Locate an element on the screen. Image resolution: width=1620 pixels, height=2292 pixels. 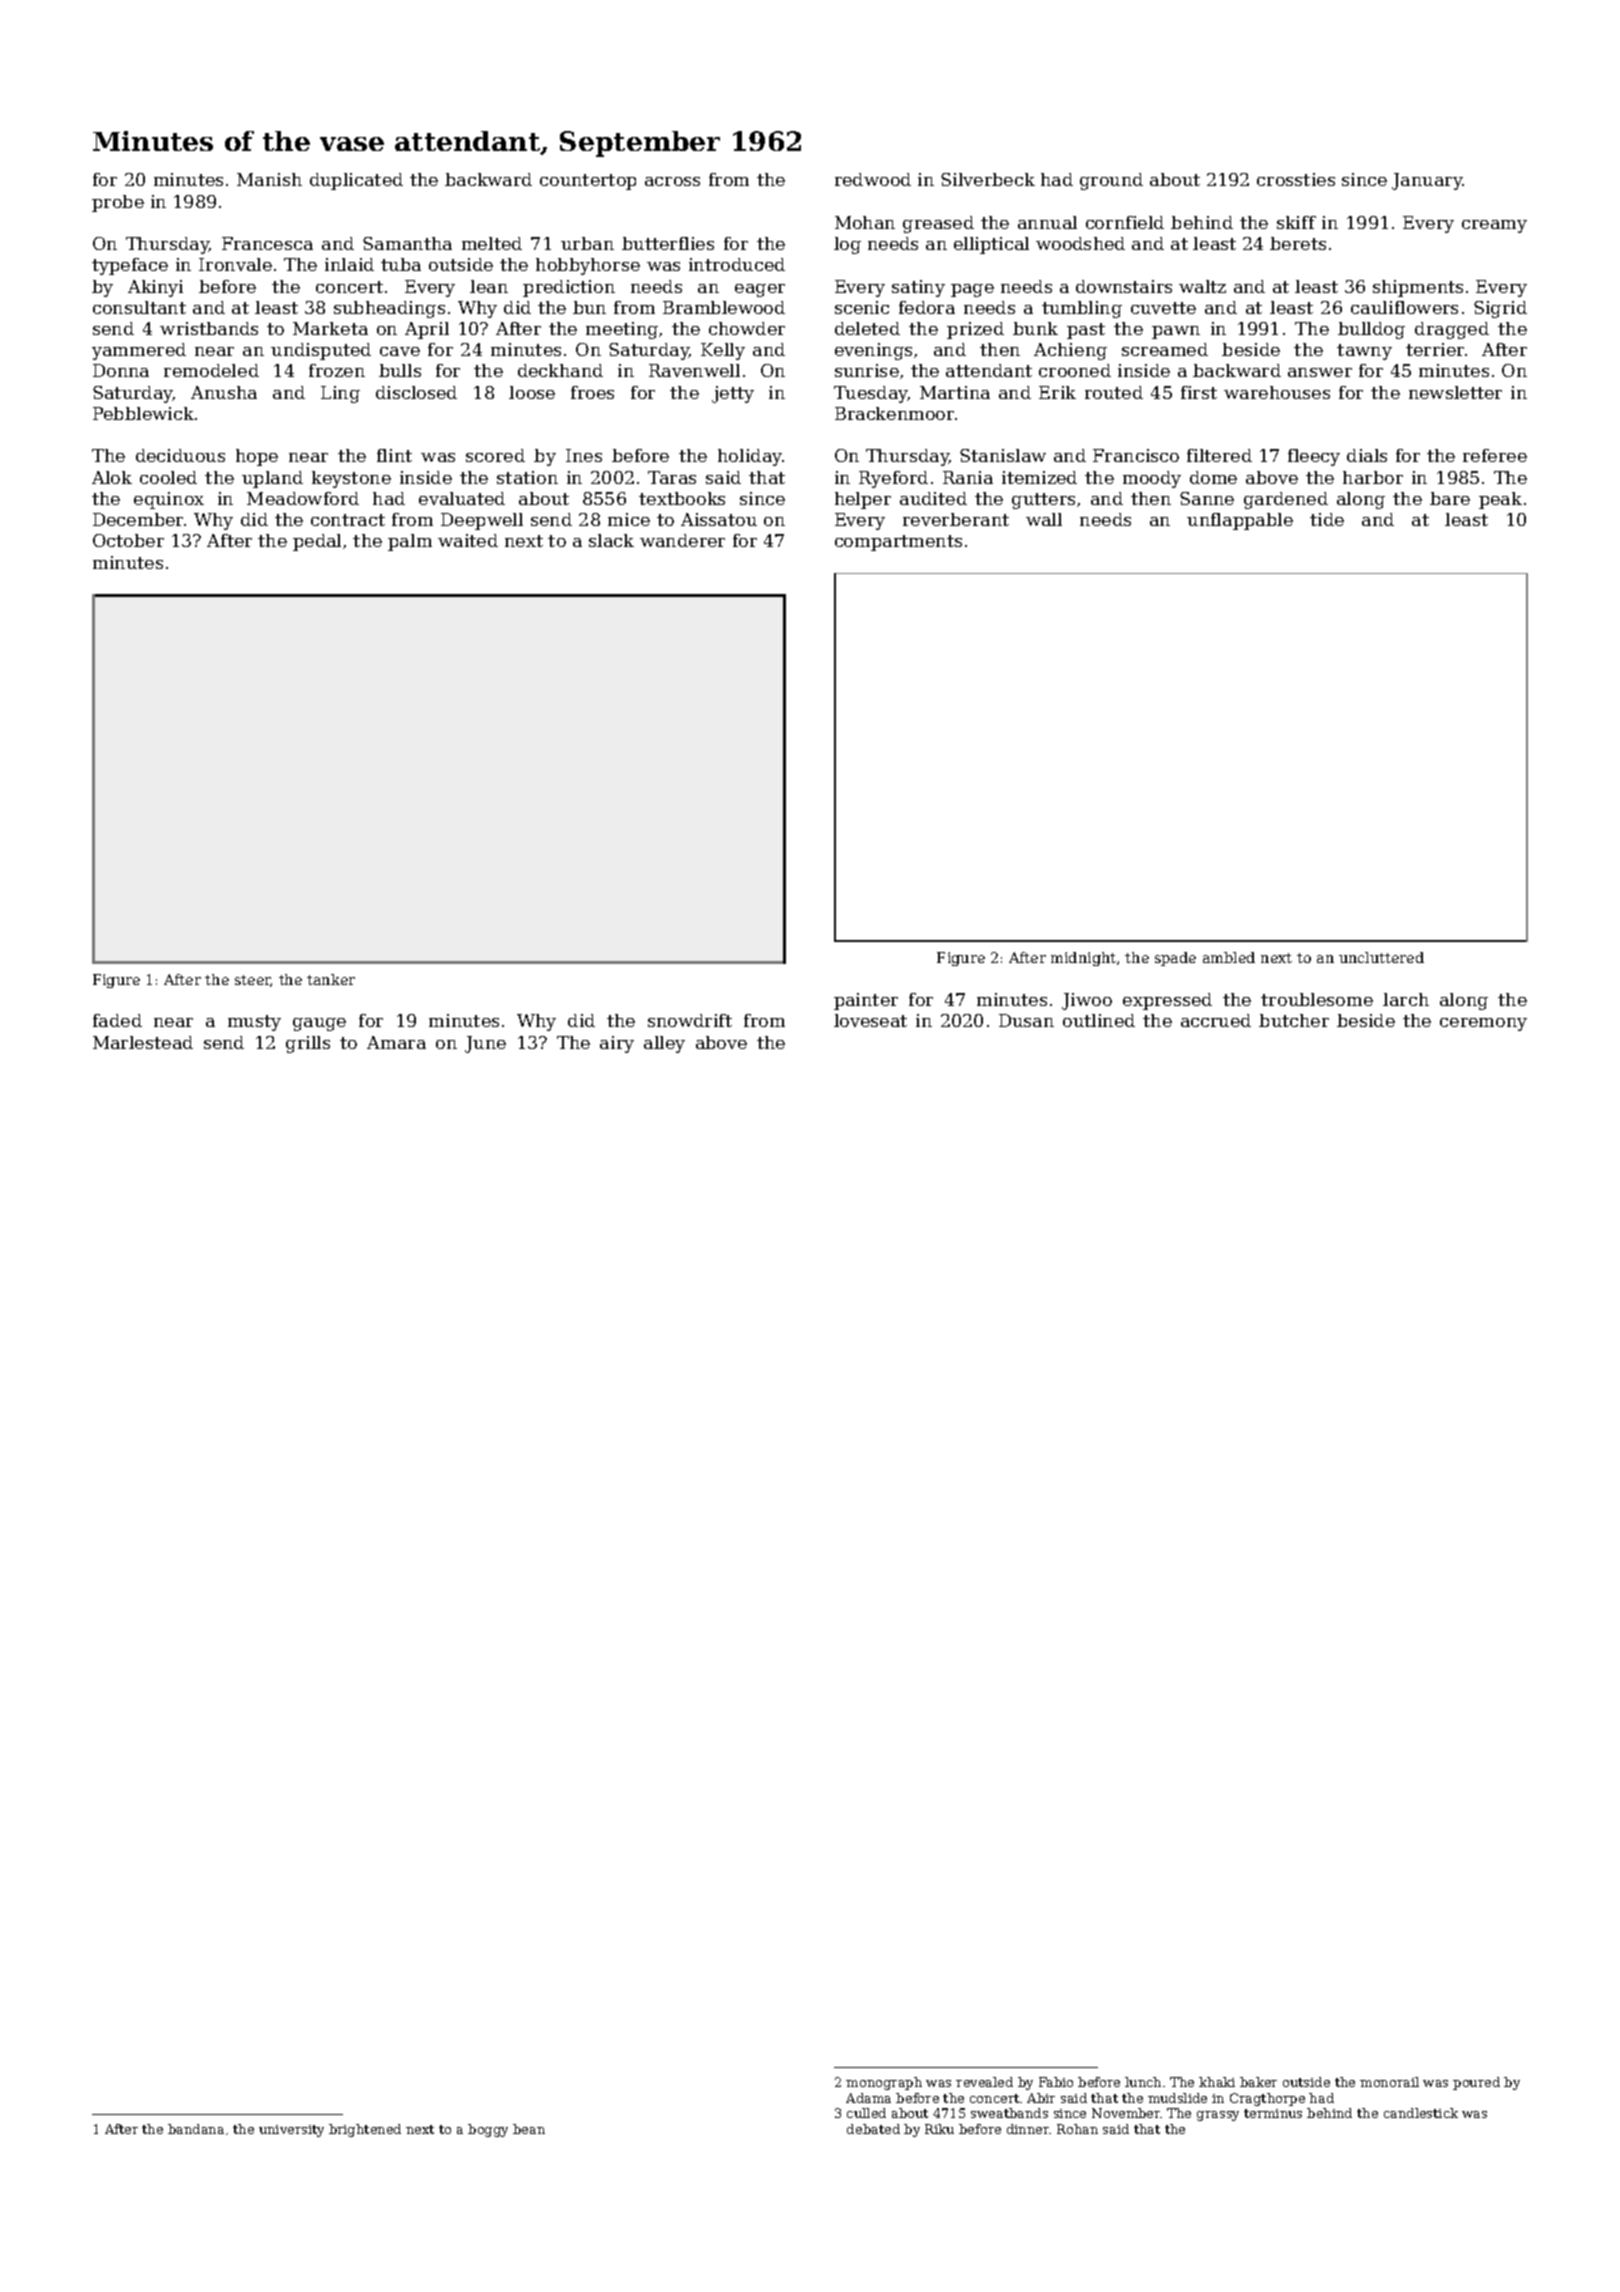
unflappable is located at coordinates (1240, 521).
